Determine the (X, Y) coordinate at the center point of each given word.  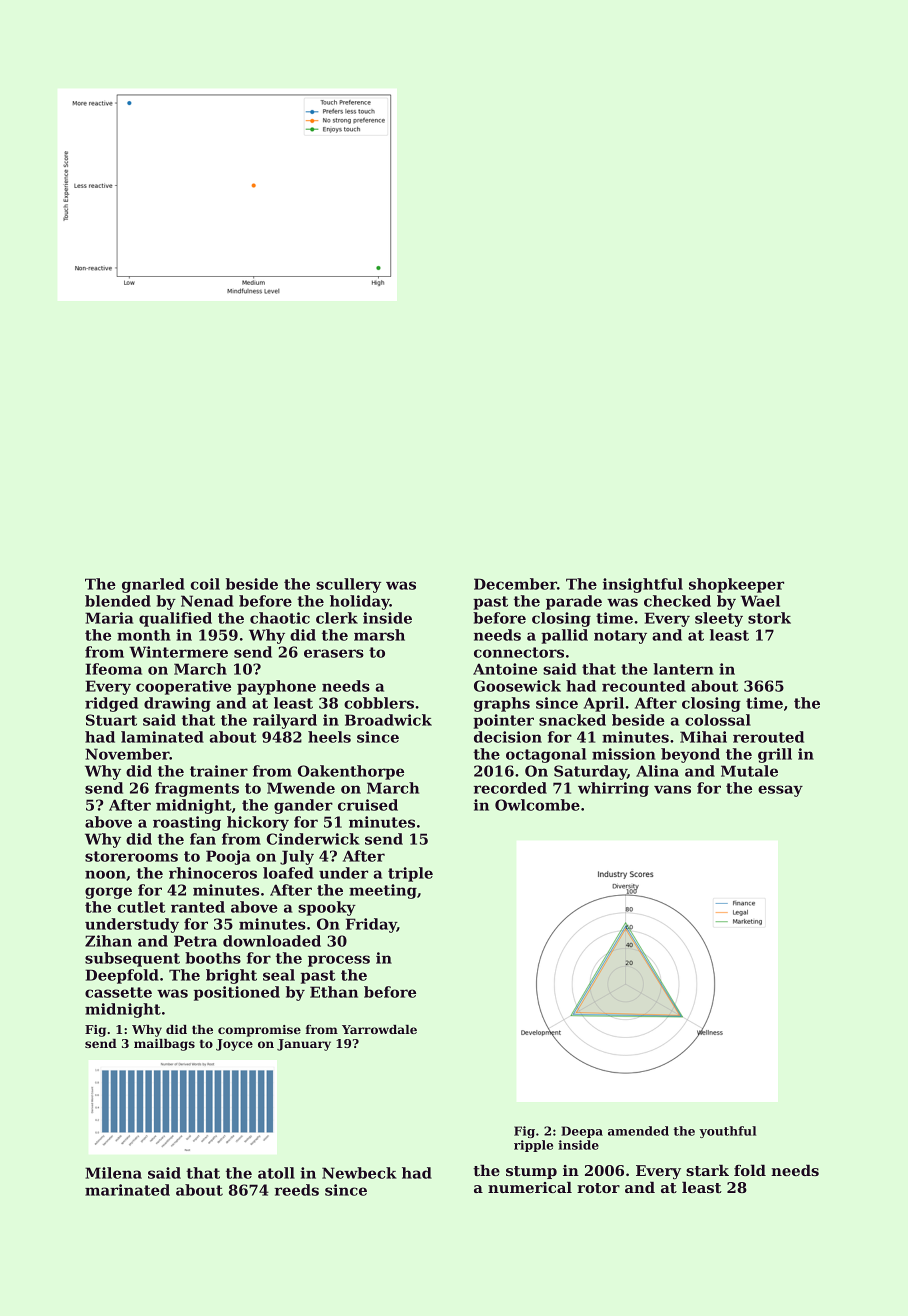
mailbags (164, 1045)
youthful (727, 1132)
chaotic (280, 618)
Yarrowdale (379, 1029)
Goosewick (517, 686)
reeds (297, 1190)
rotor (598, 1188)
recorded (510, 788)
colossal (718, 720)
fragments (197, 789)
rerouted (768, 737)
